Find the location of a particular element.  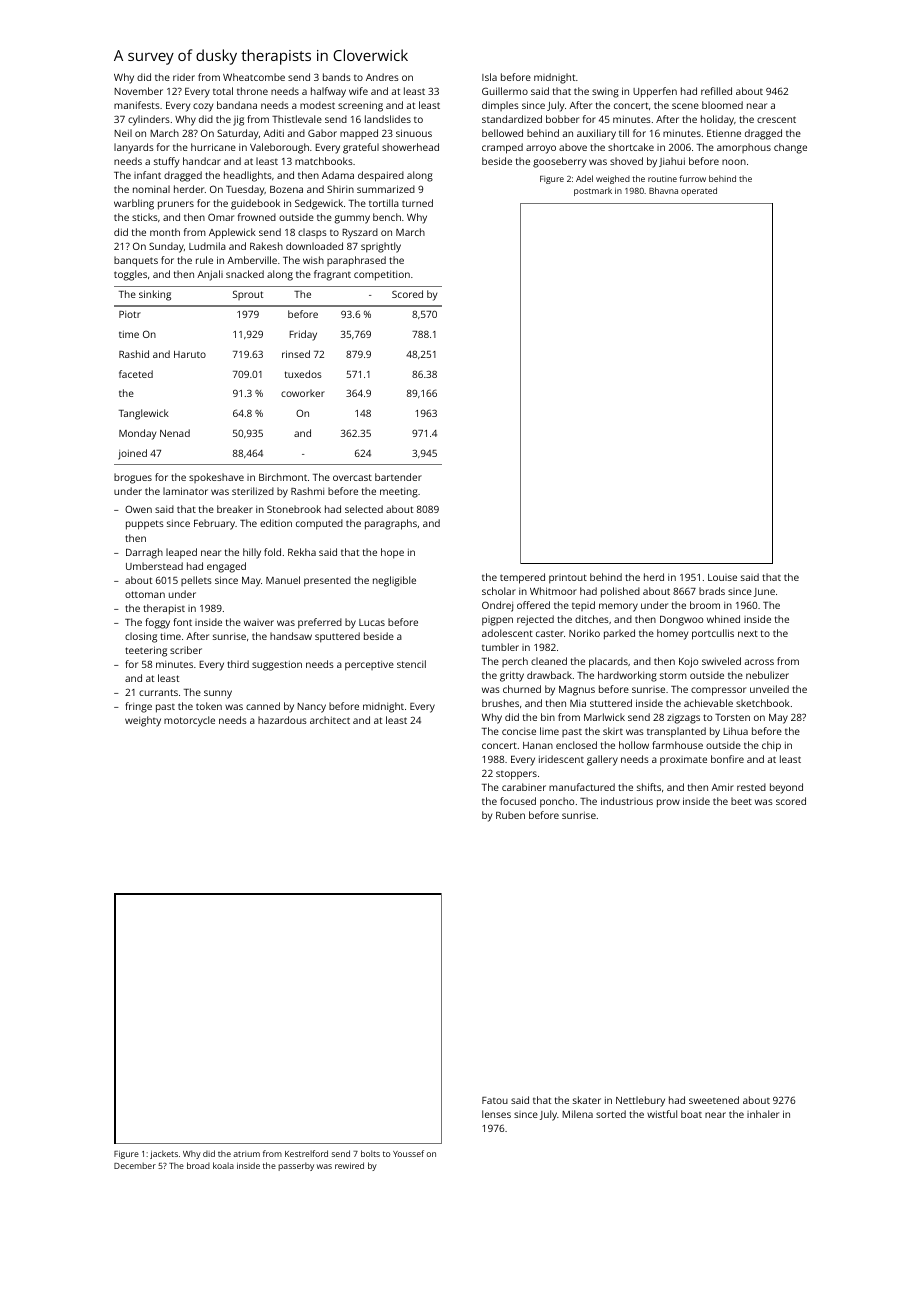

atrium is located at coordinates (246, 1154).
